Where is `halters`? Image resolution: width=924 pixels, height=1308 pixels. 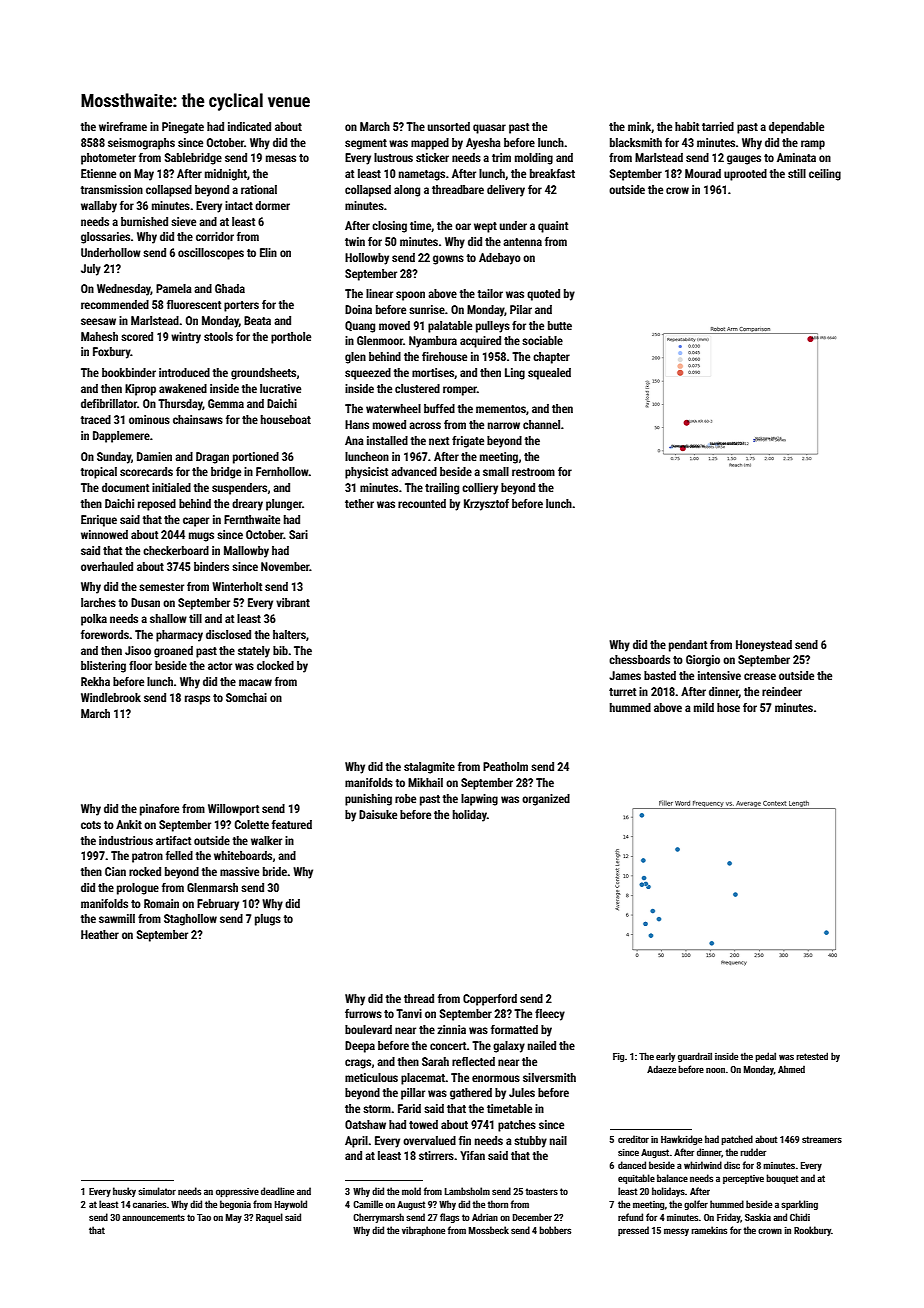 halters is located at coordinates (289, 634).
